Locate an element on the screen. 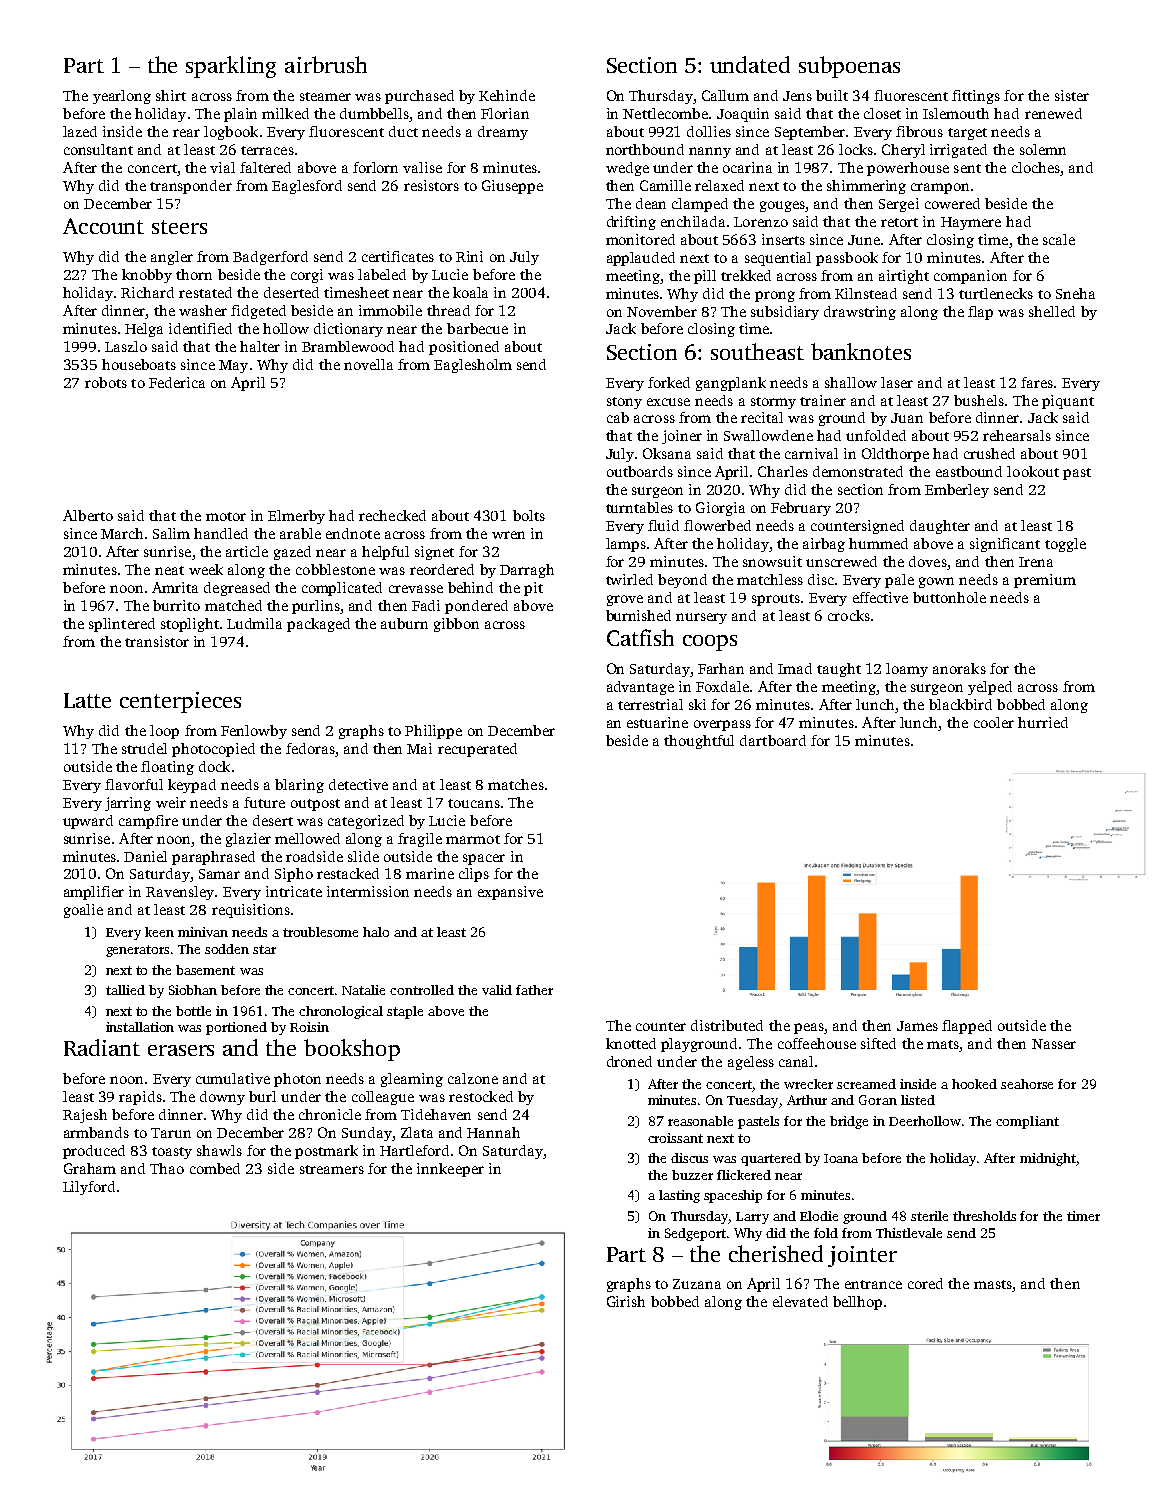  shallow is located at coordinates (851, 382).
